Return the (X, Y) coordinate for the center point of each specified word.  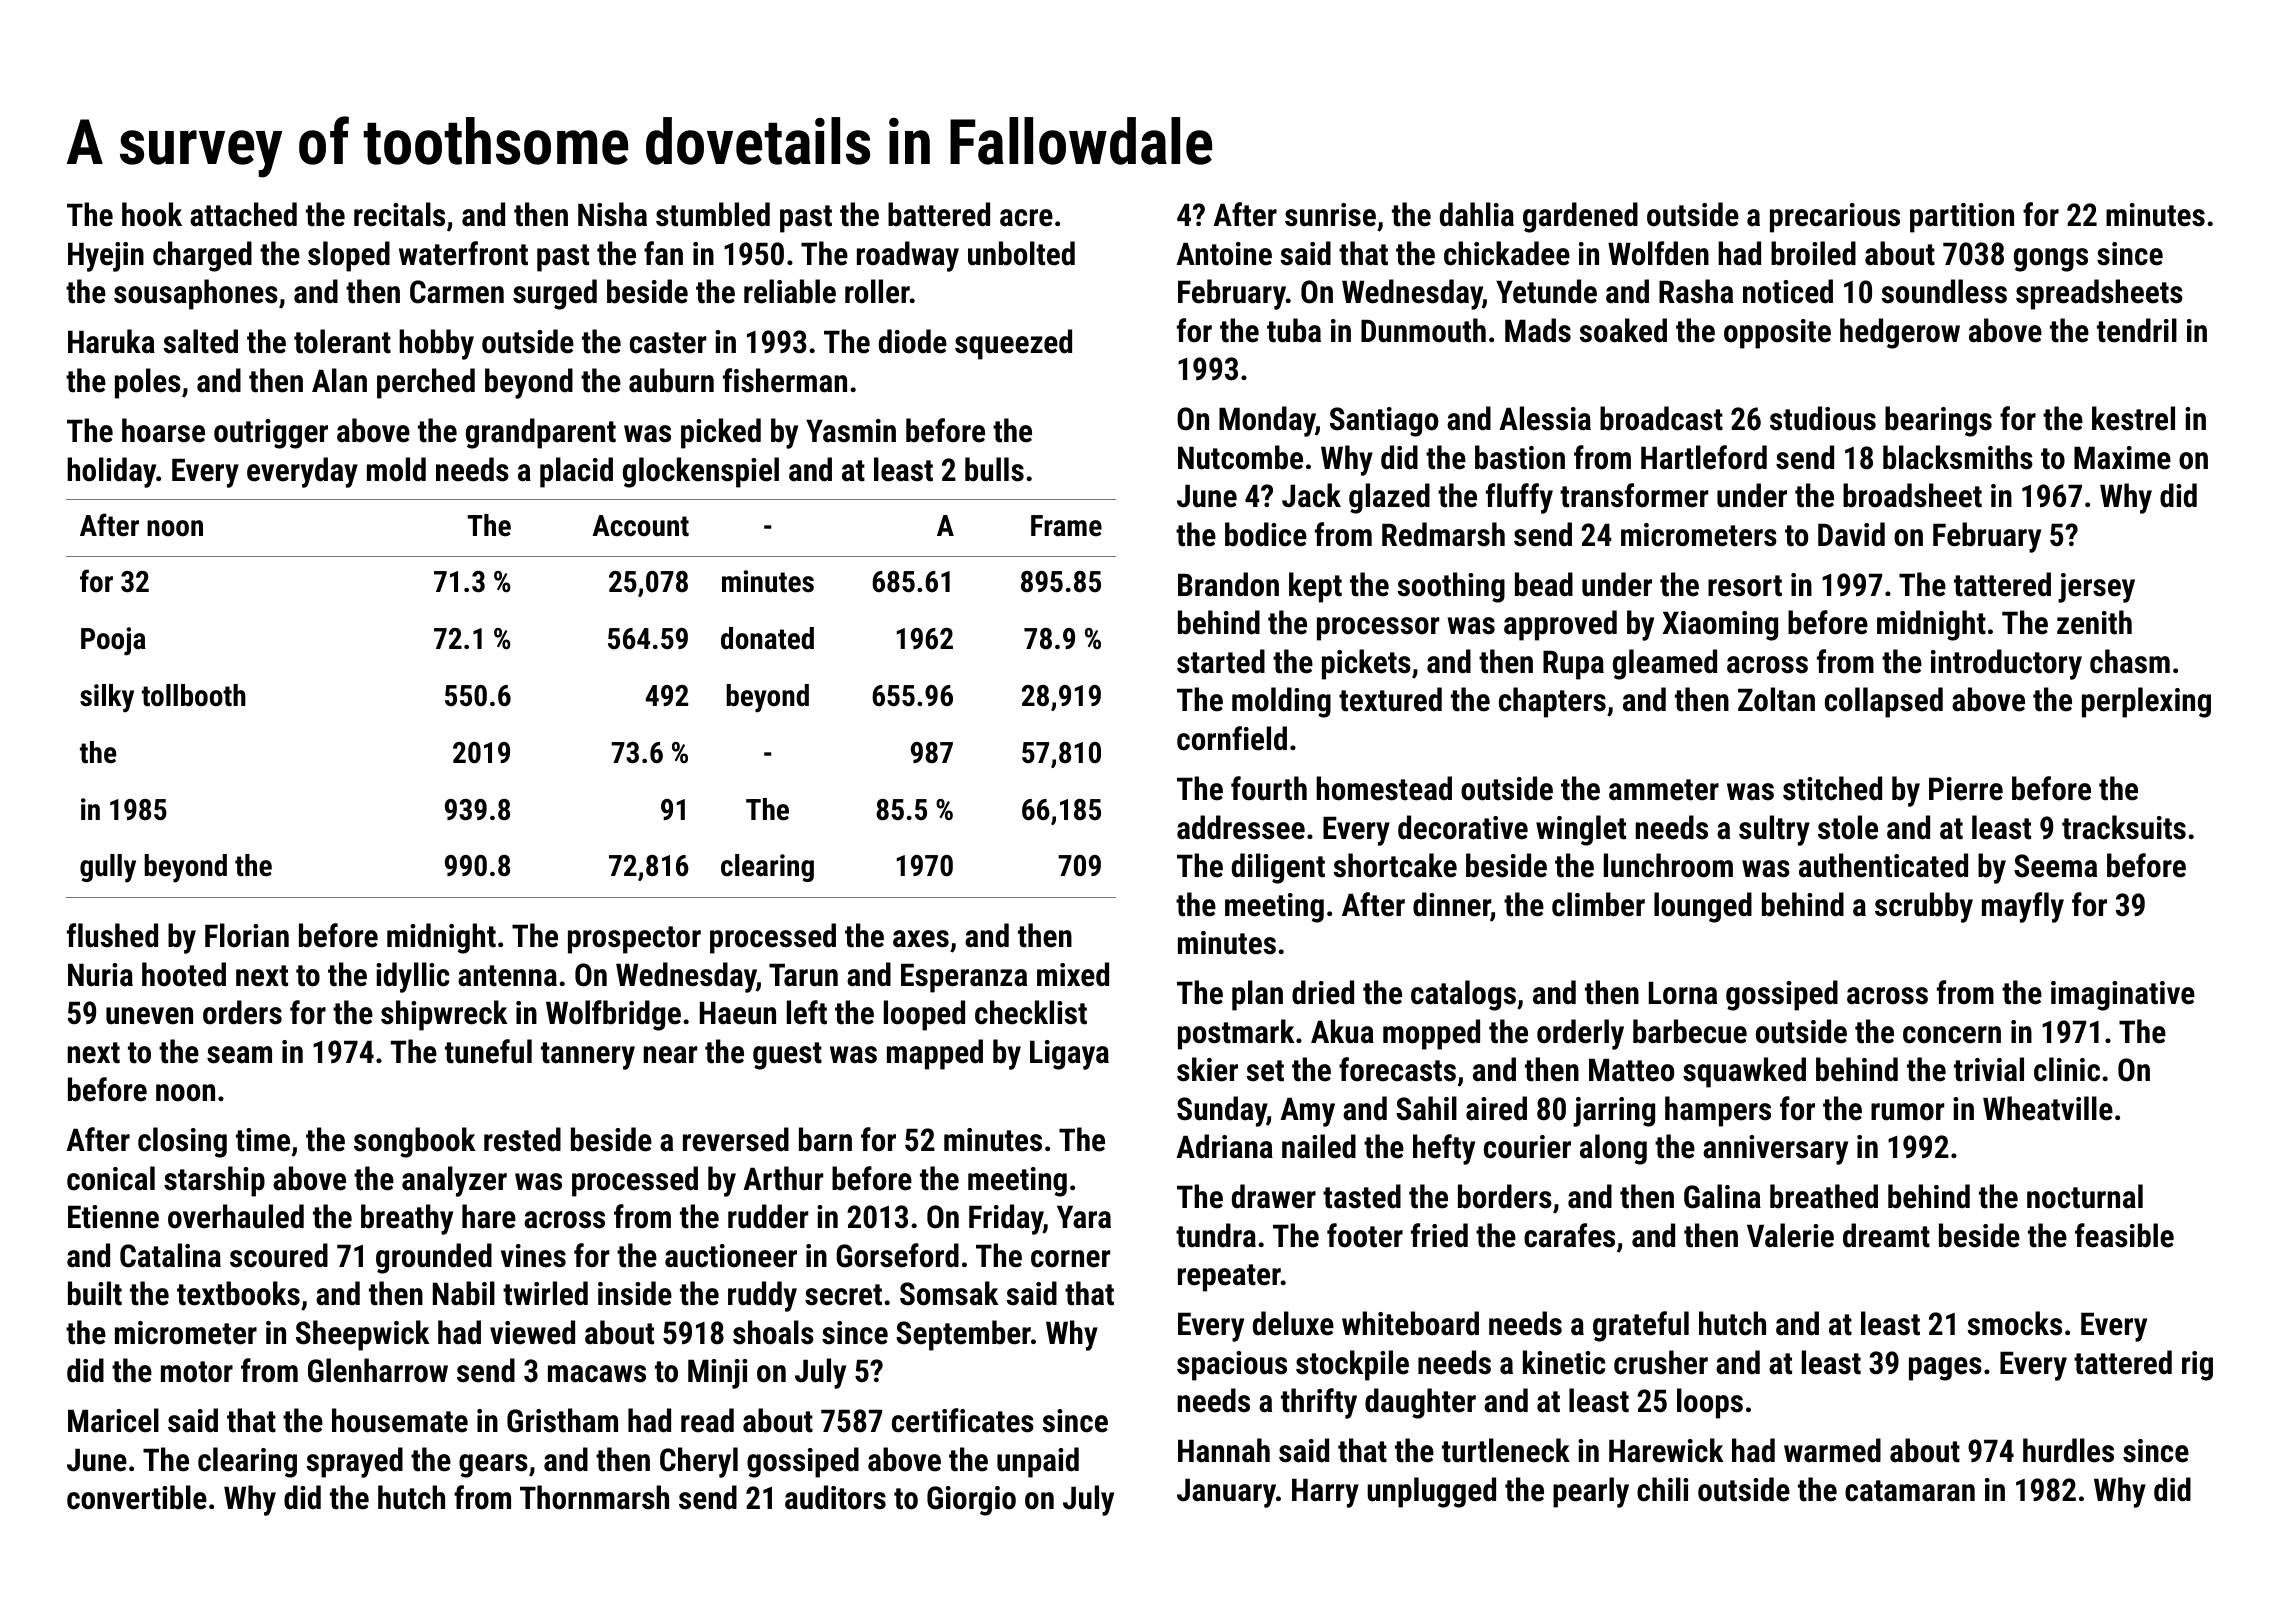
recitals (399, 214)
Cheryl (699, 1462)
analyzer (454, 1181)
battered (939, 214)
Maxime (2122, 458)
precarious (1835, 218)
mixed (1073, 974)
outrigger (271, 434)
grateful (1641, 1326)
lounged (1703, 907)
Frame (1066, 526)
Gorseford (897, 1255)
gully (108, 868)
